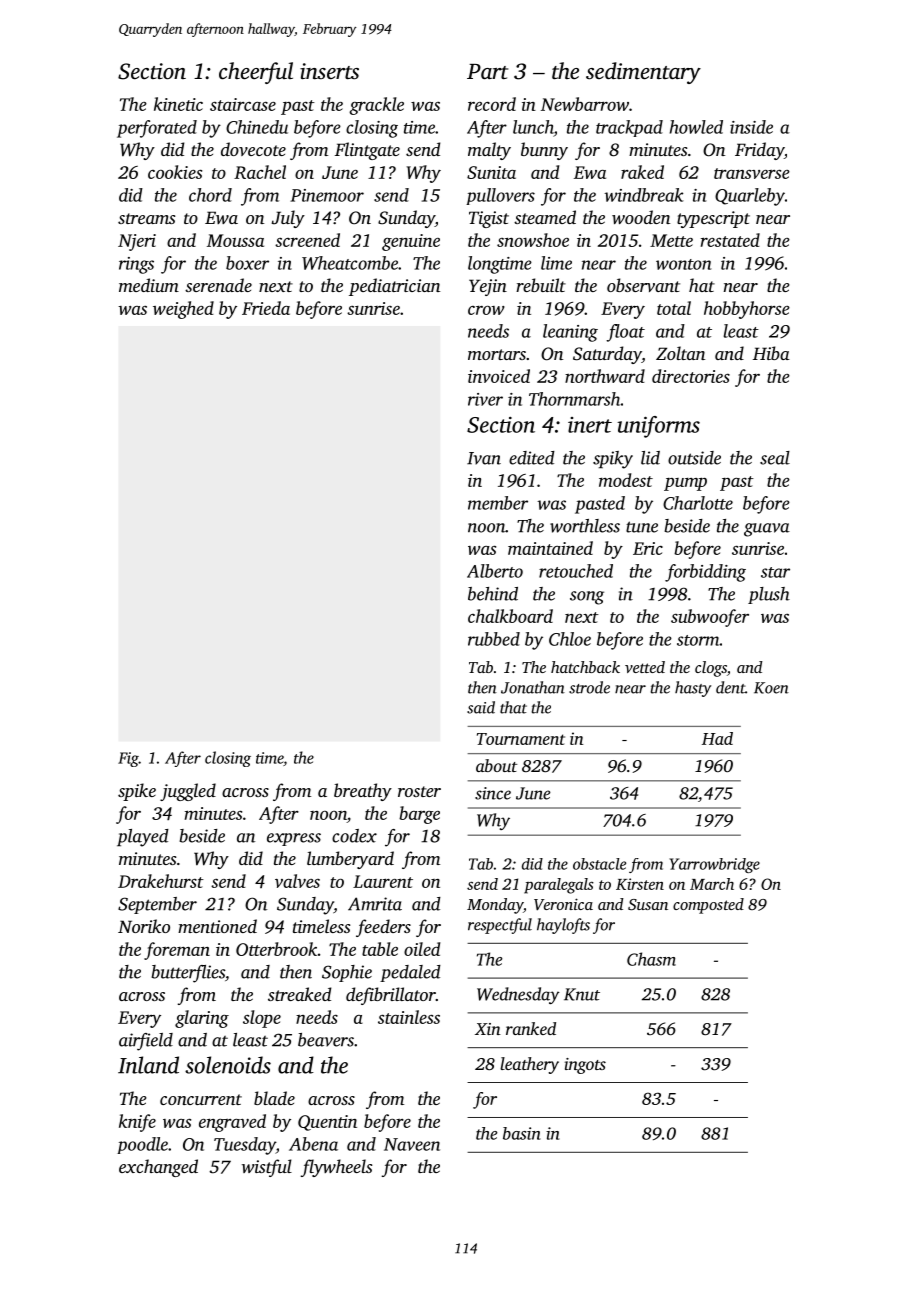 This screenshot has width=908, height=1316. I want to click on observant, so click(643, 285).
